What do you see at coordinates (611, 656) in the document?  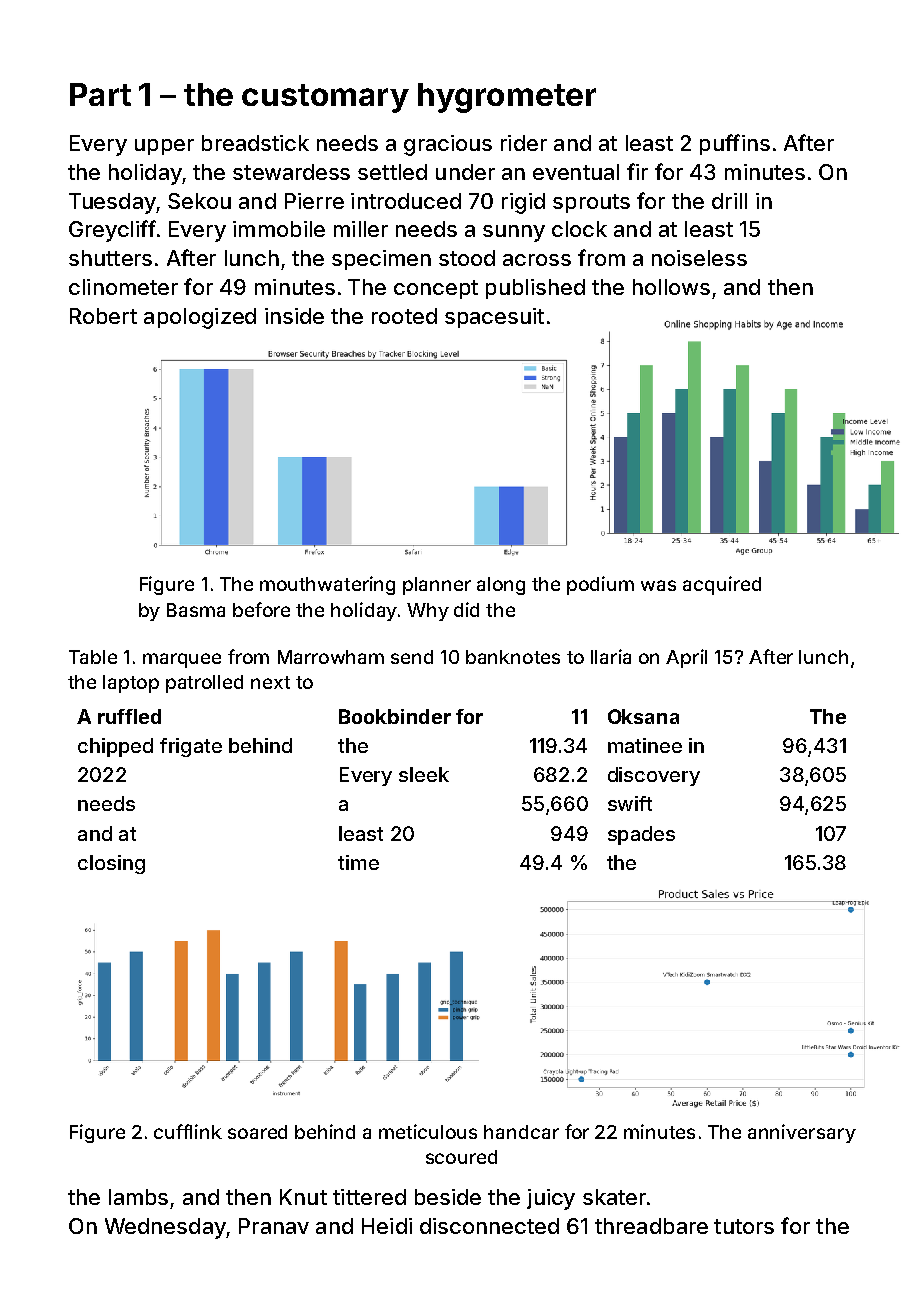 I see `Ilaria` at bounding box center [611, 656].
